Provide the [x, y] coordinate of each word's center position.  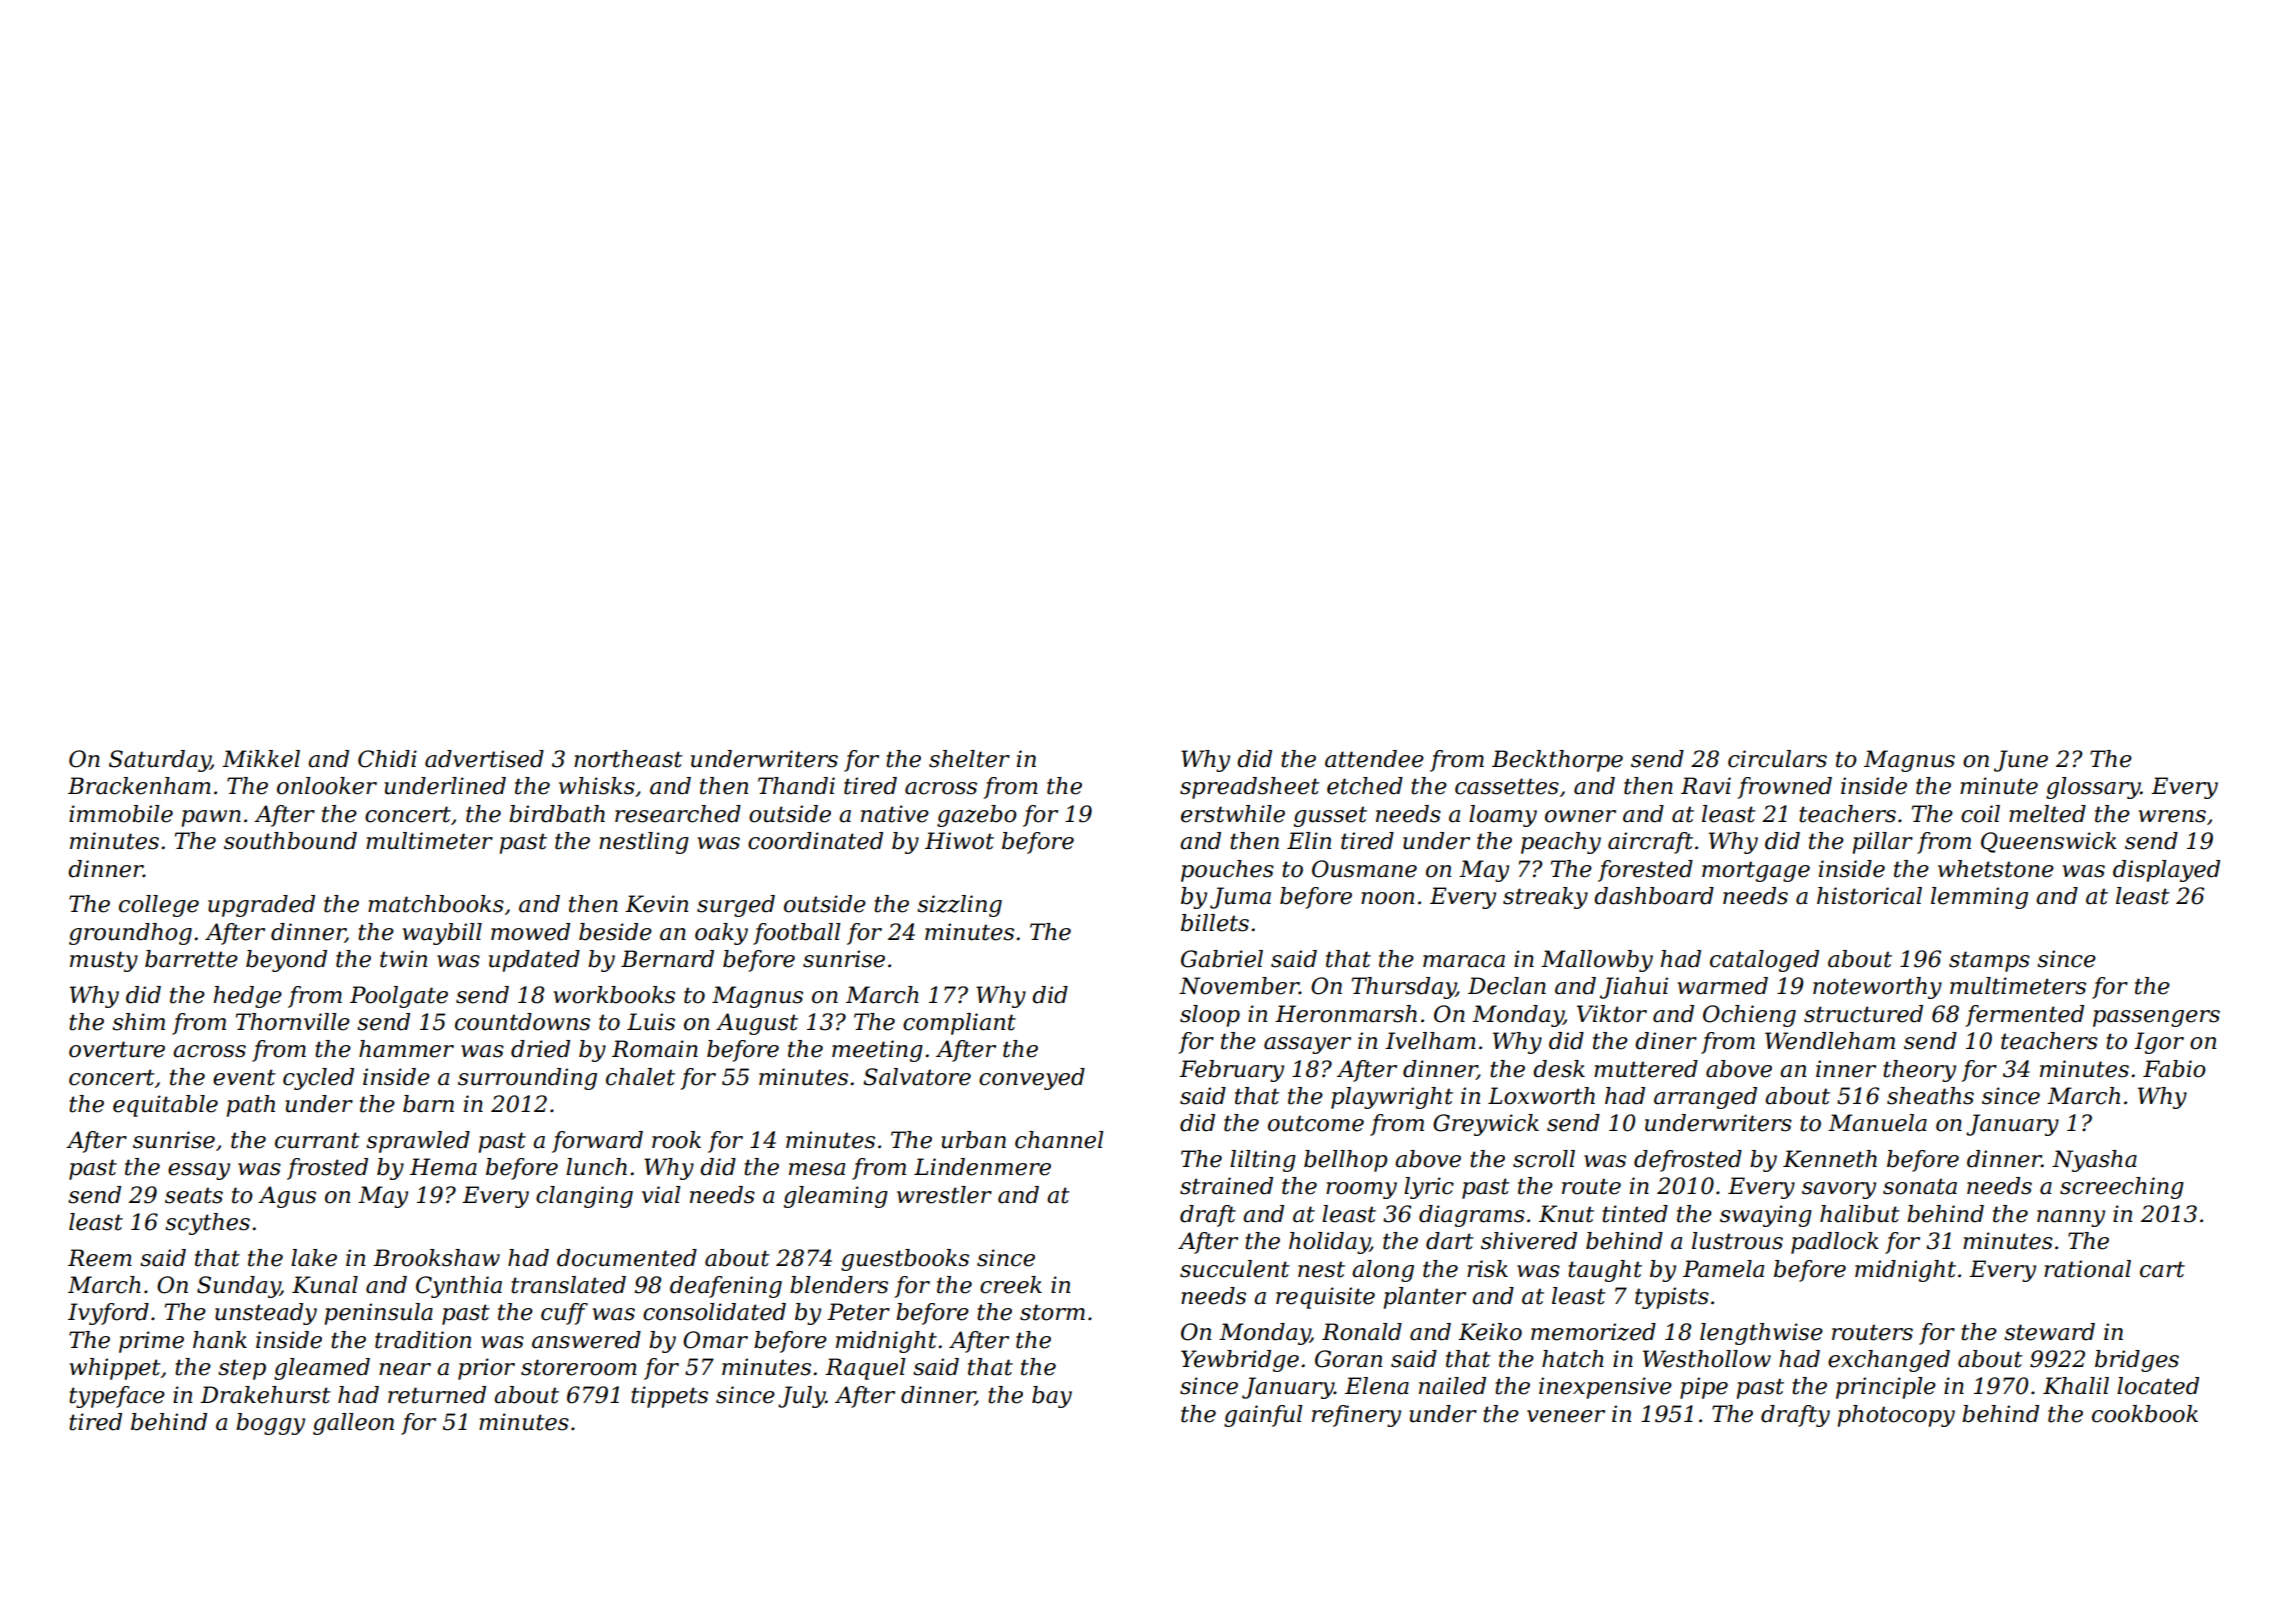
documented [627, 1258]
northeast [628, 759]
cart [2162, 1269]
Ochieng [1749, 1016]
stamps [1989, 961]
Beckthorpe [1557, 761]
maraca [1464, 961]
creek [1011, 1285]
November [1239, 986]
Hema [443, 1167]
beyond [286, 961]
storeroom [579, 1367]
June [2021, 761]
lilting [1263, 1161]
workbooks [614, 995]
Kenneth [1830, 1159]
